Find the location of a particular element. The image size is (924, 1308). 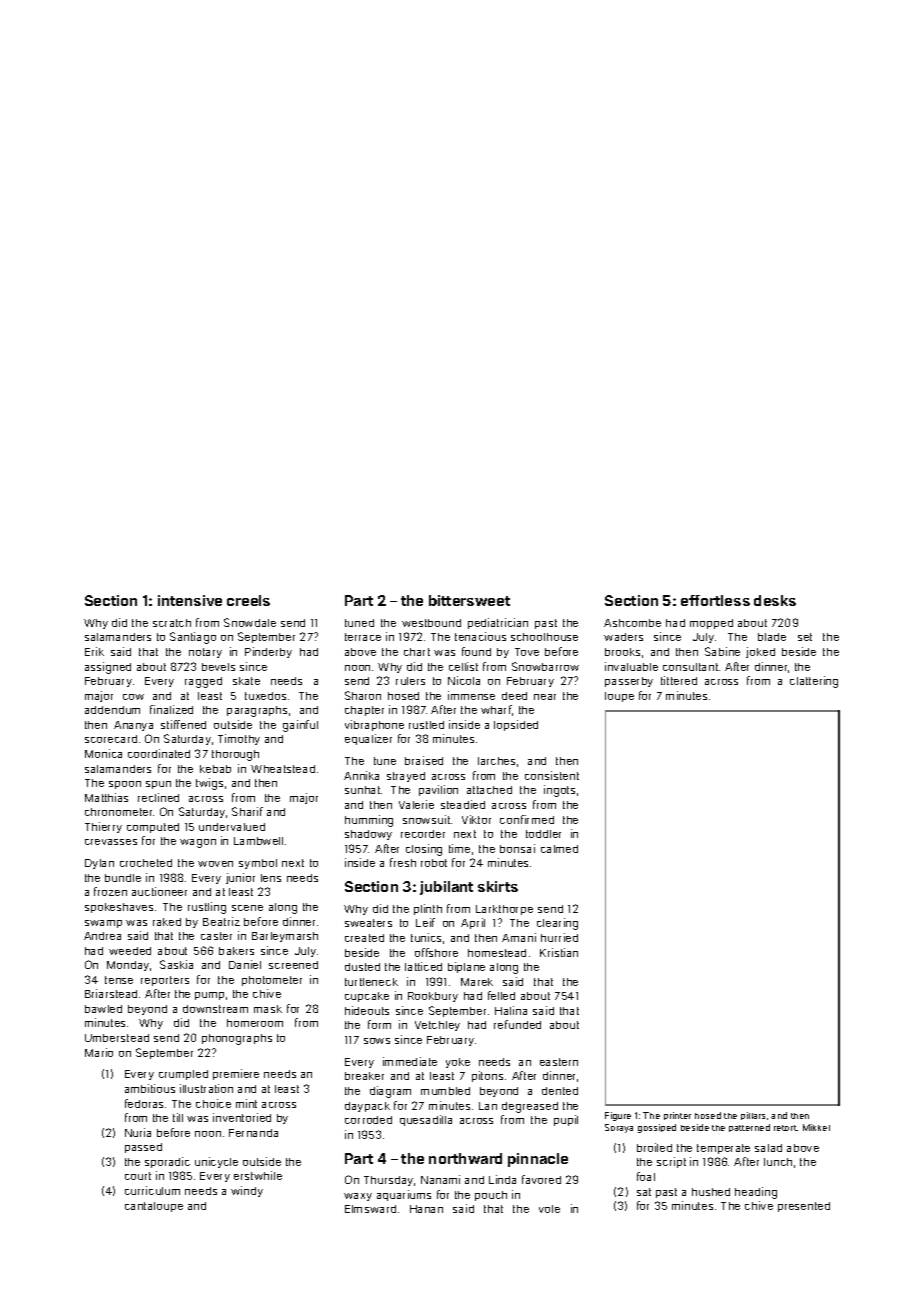

Thursday is located at coordinates (388, 1181).
